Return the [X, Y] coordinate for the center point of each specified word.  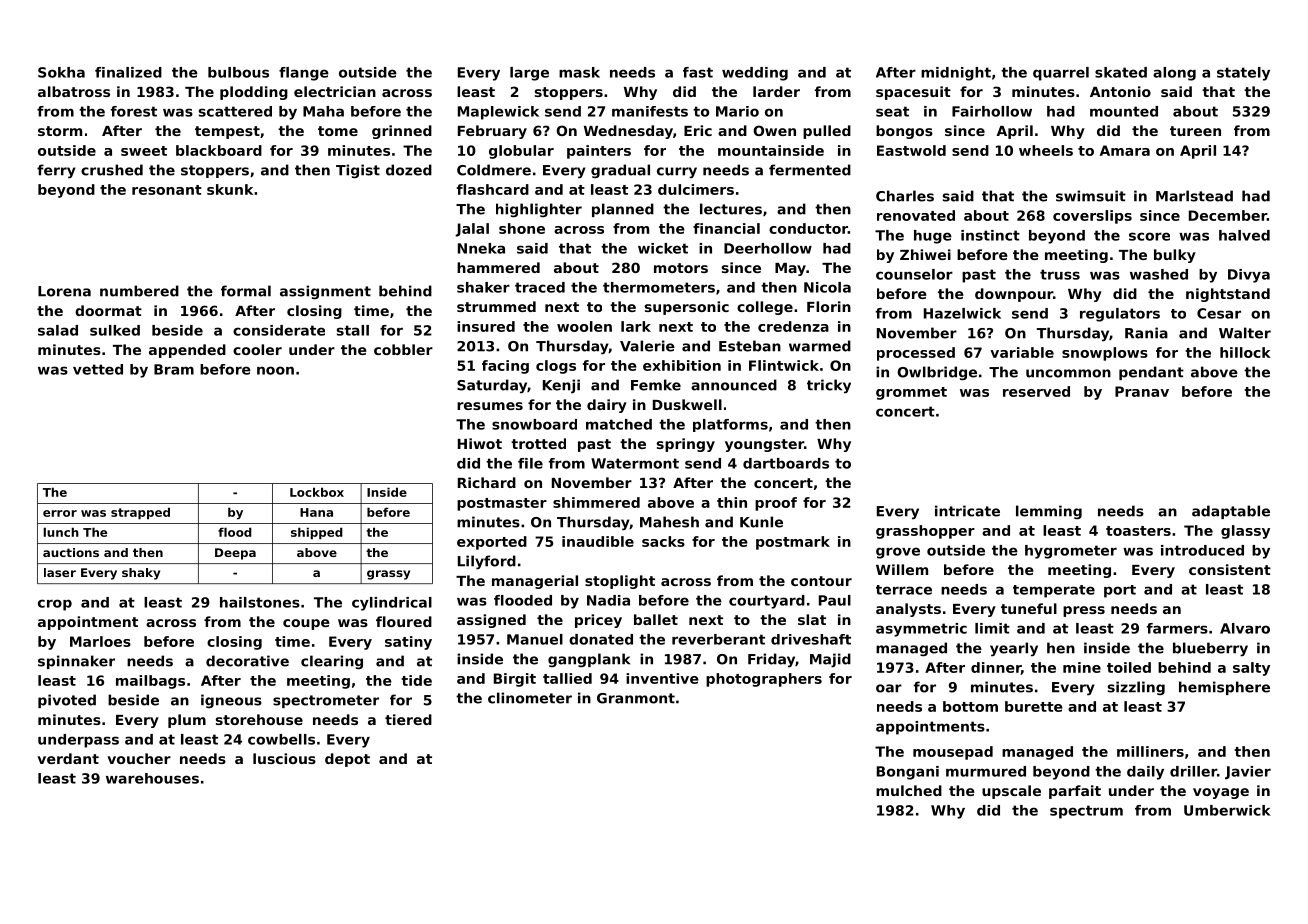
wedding [755, 74]
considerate [279, 330]
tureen [1195, 131]
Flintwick [784, 365]
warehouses [152, 778]
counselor [914, 274]
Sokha [61, 72]
